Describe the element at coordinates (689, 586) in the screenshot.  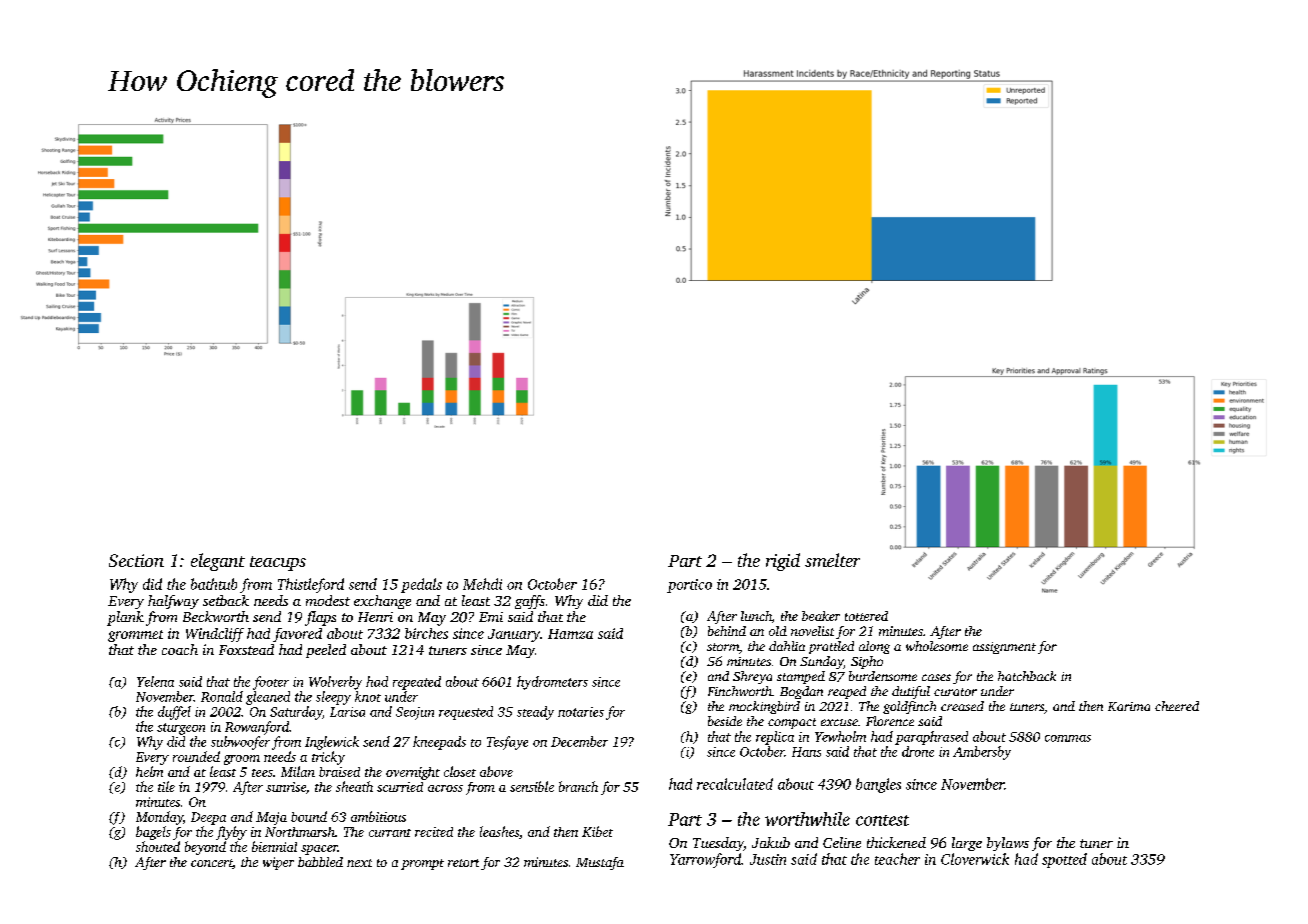
I see `portico` at that location.
